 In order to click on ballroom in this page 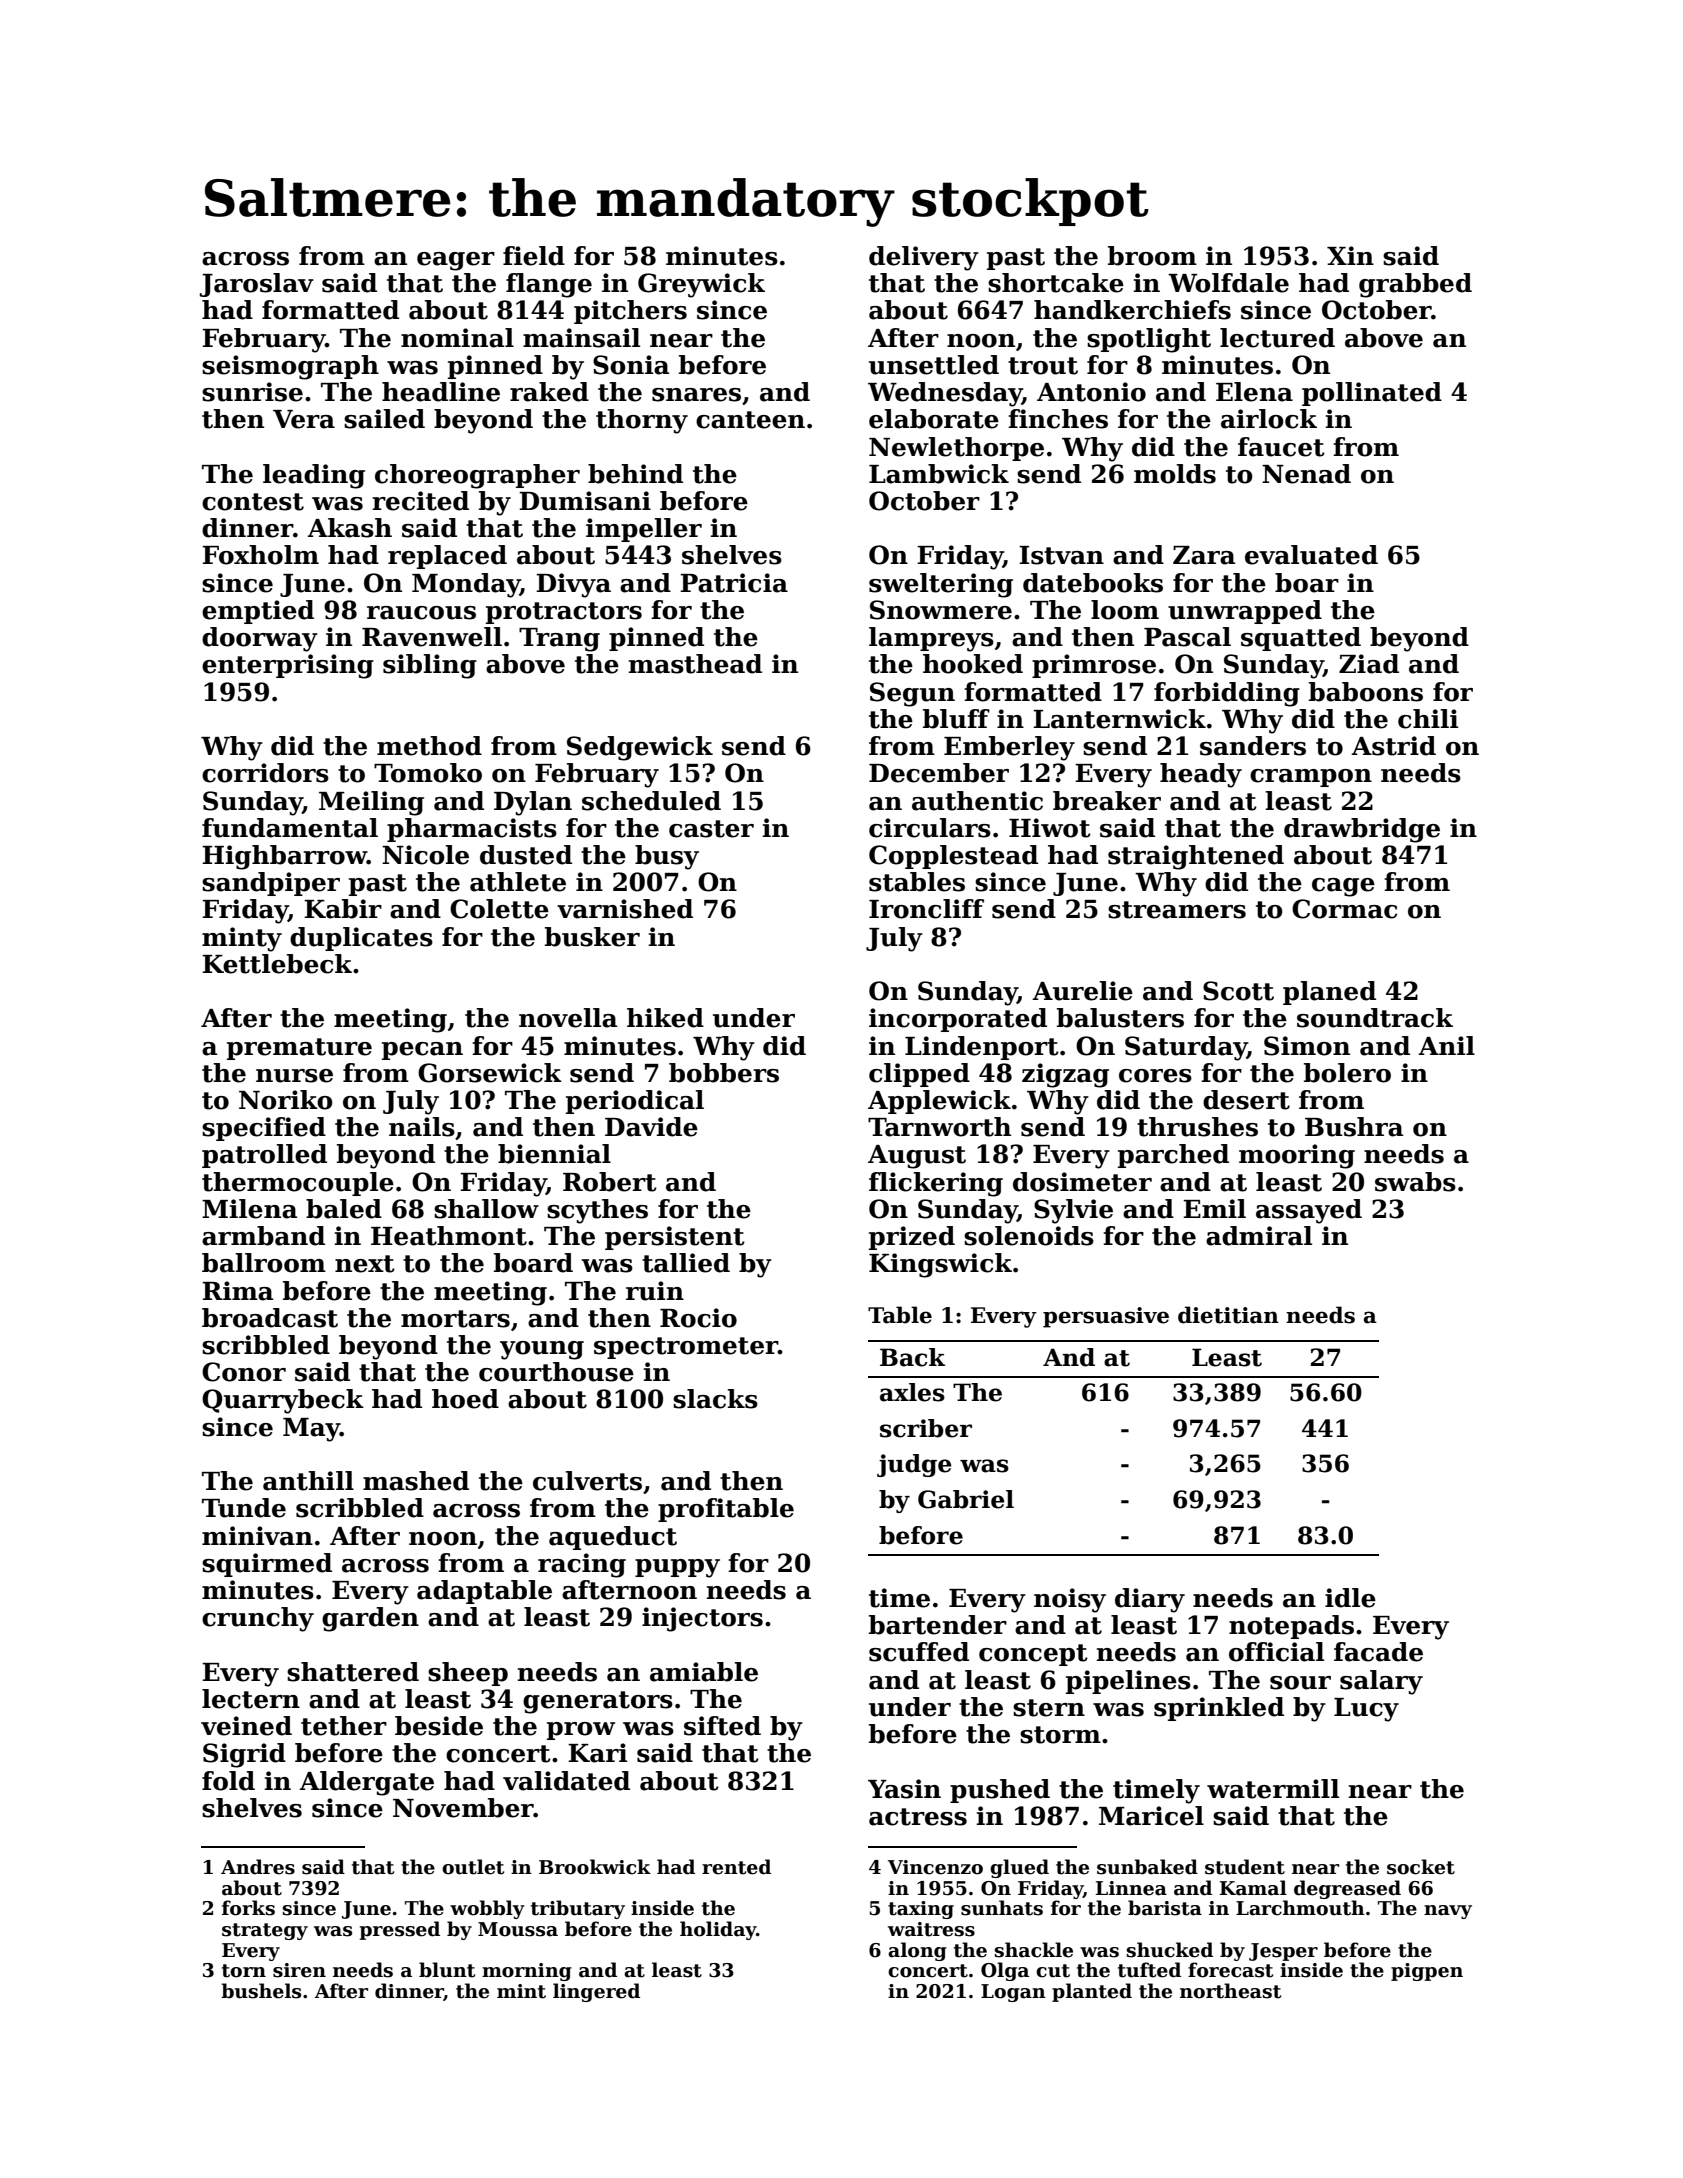, I will do `click(264, 1263)`.
